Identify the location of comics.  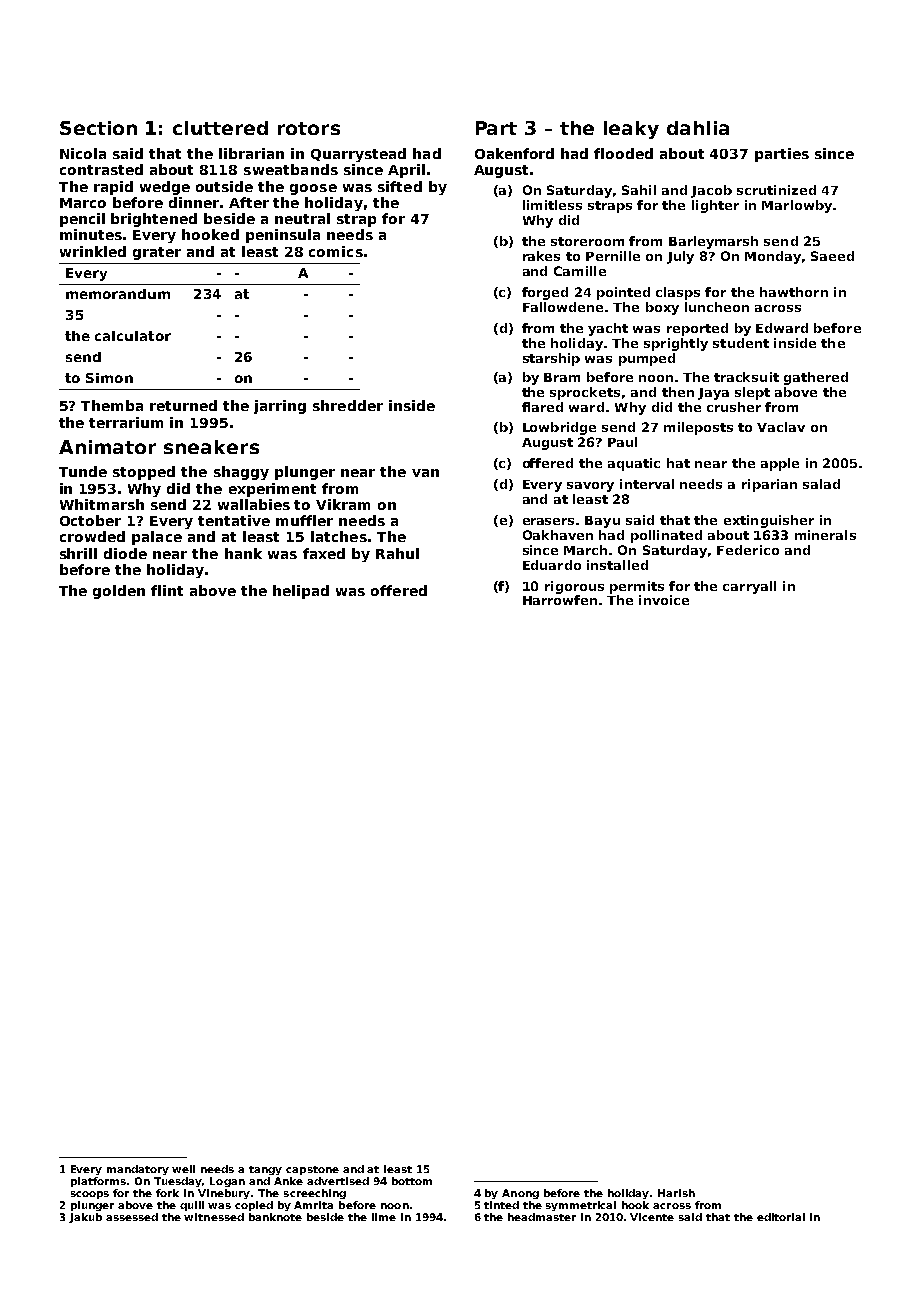
(336, 251).
